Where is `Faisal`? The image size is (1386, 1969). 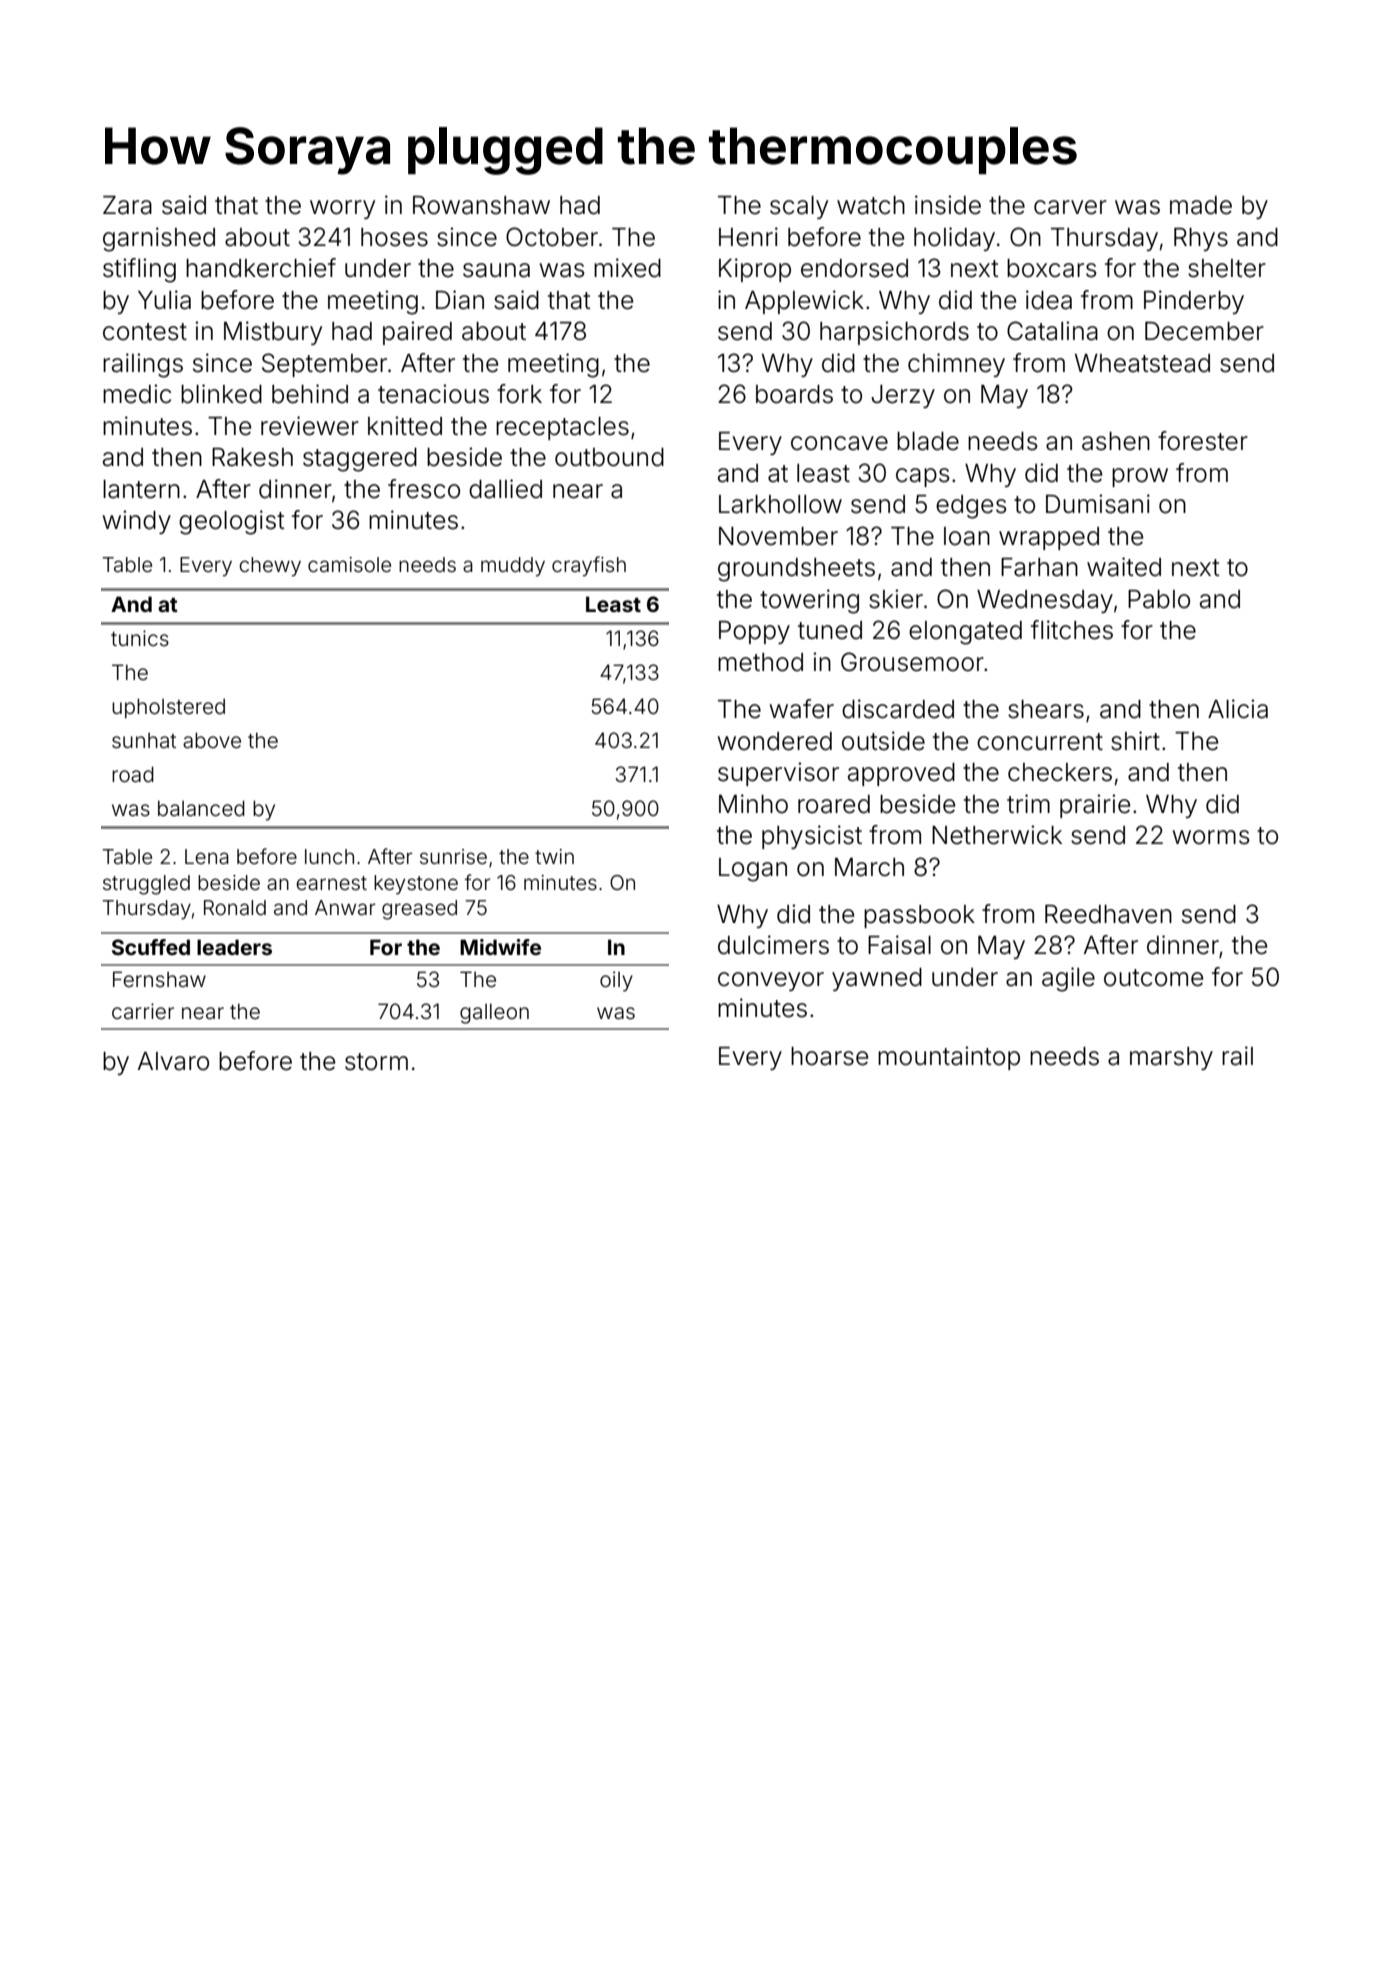 Faisal is located at coordinates (899, 945).
